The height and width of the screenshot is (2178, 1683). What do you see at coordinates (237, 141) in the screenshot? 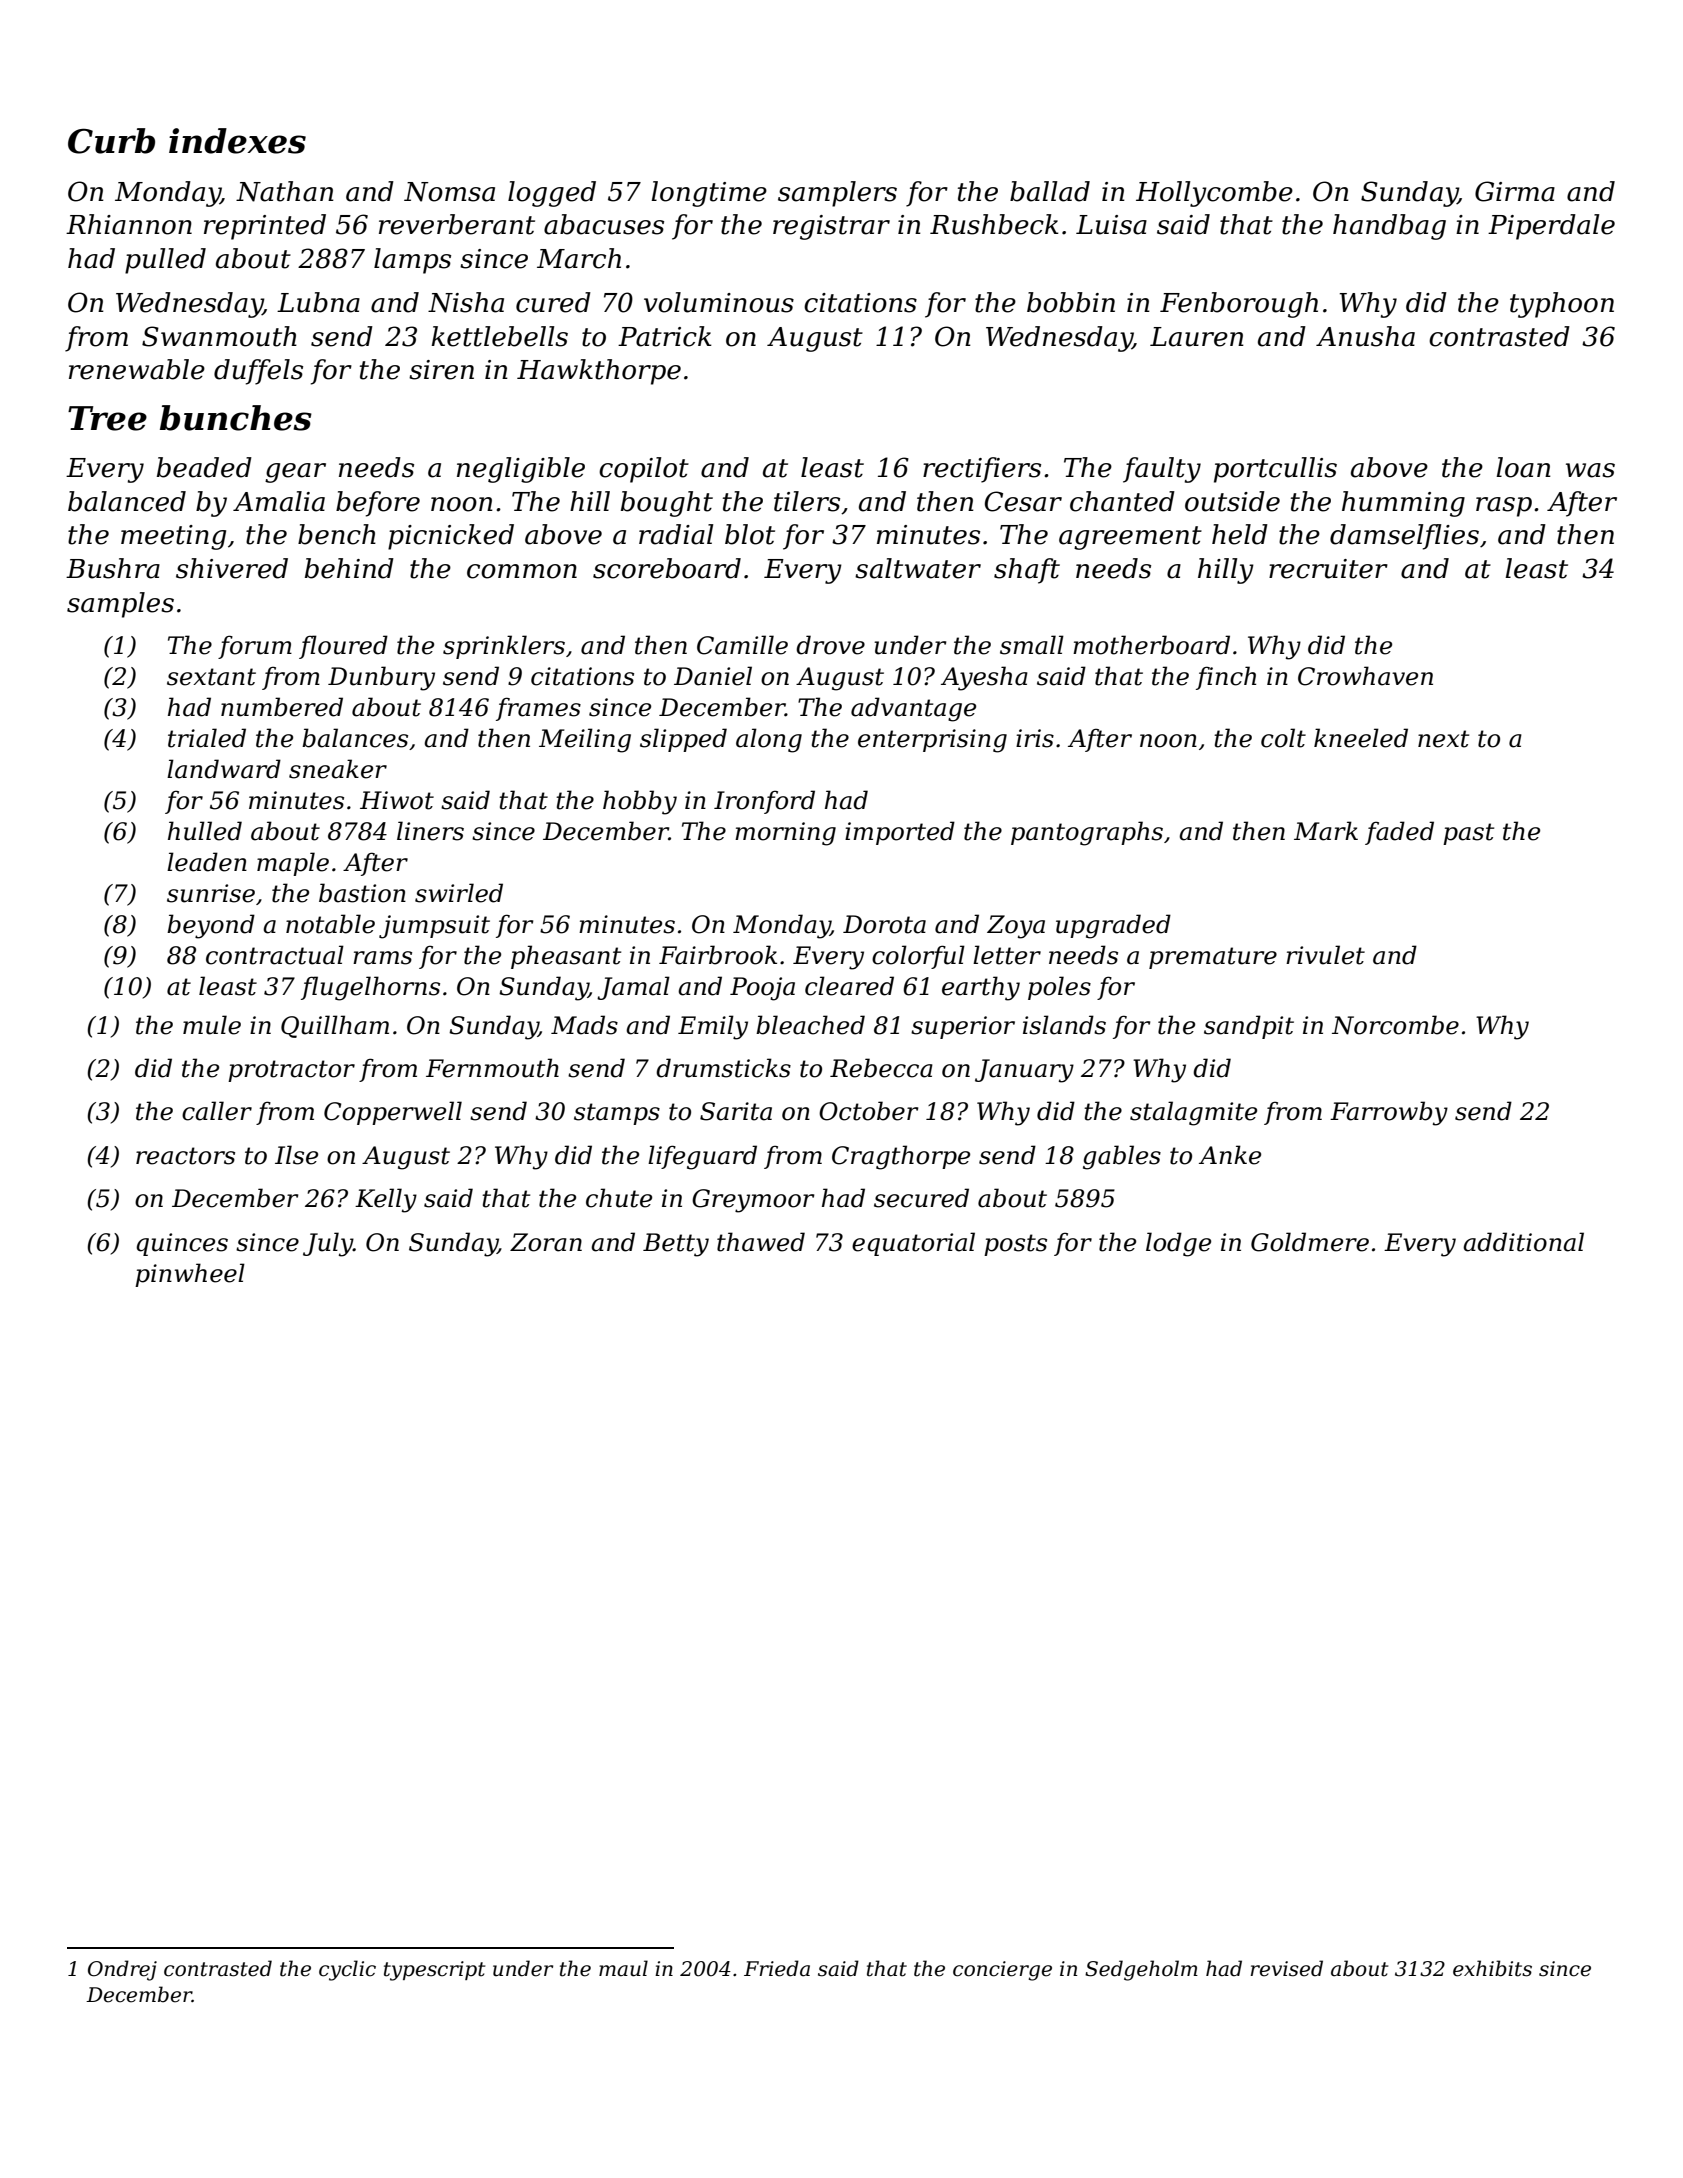
I see `indexes` at bounding box center [237, 141].
